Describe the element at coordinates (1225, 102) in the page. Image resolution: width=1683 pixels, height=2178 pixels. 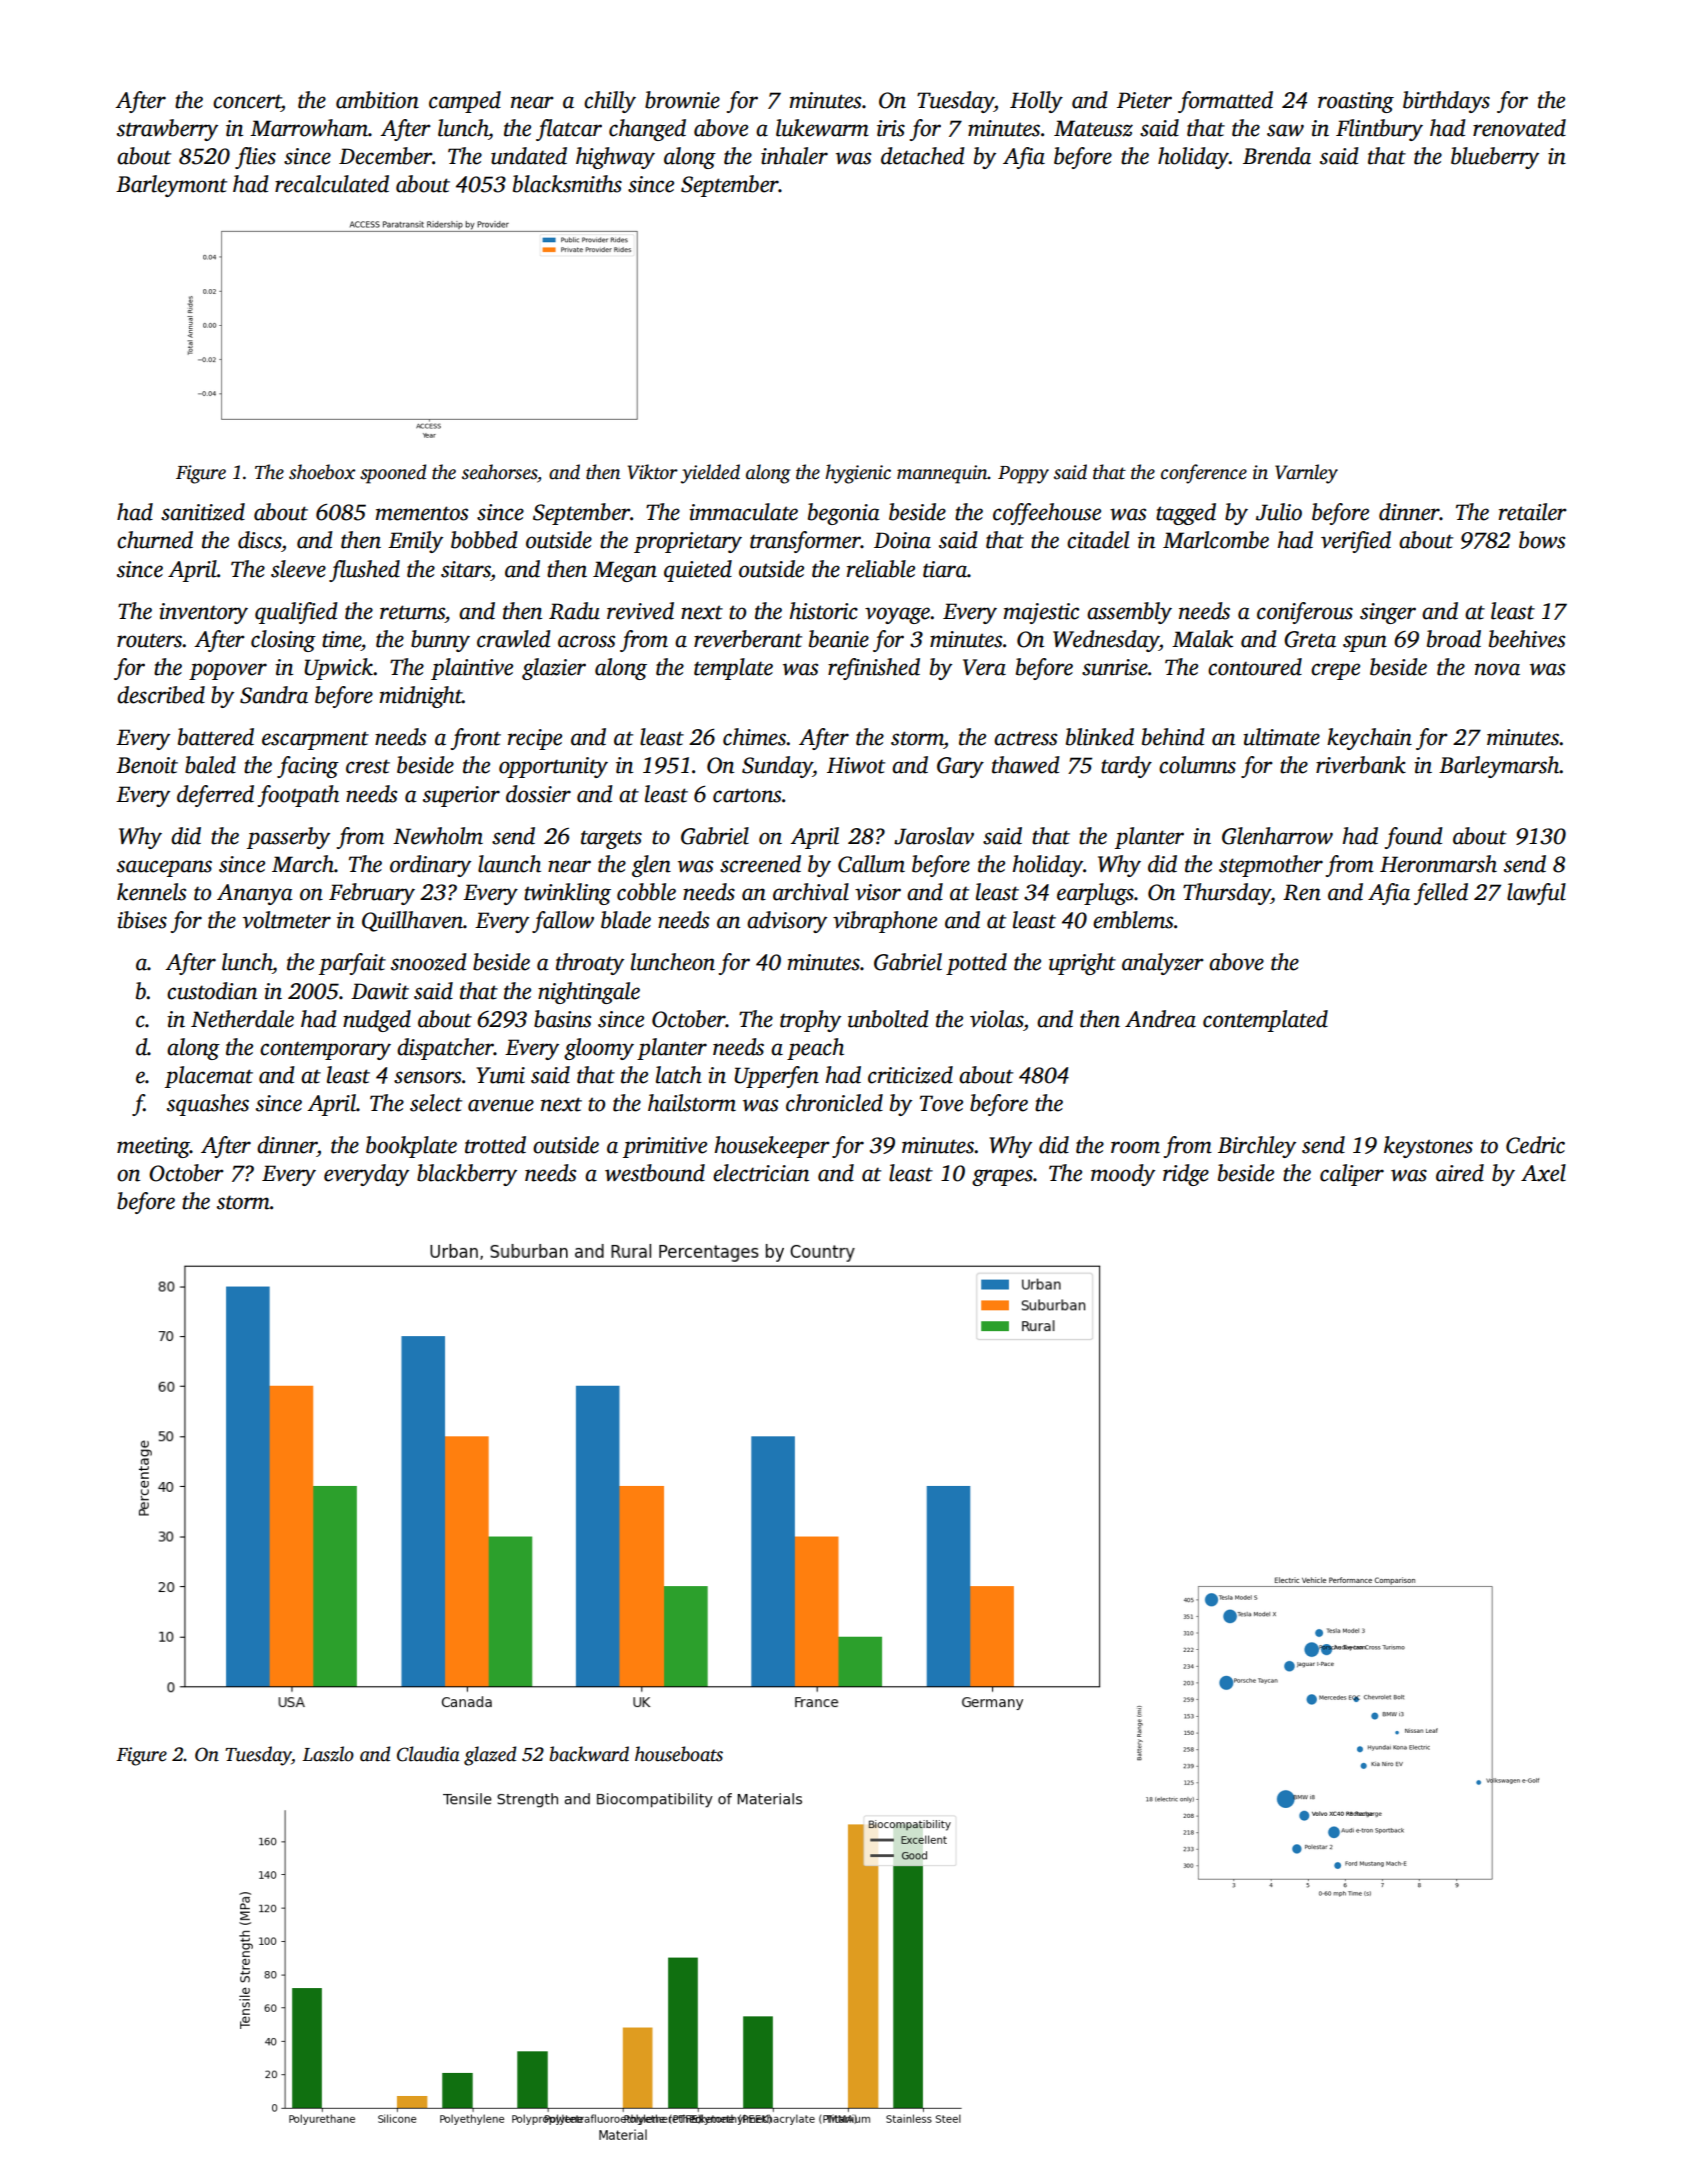
I see `formatted` at that location.
